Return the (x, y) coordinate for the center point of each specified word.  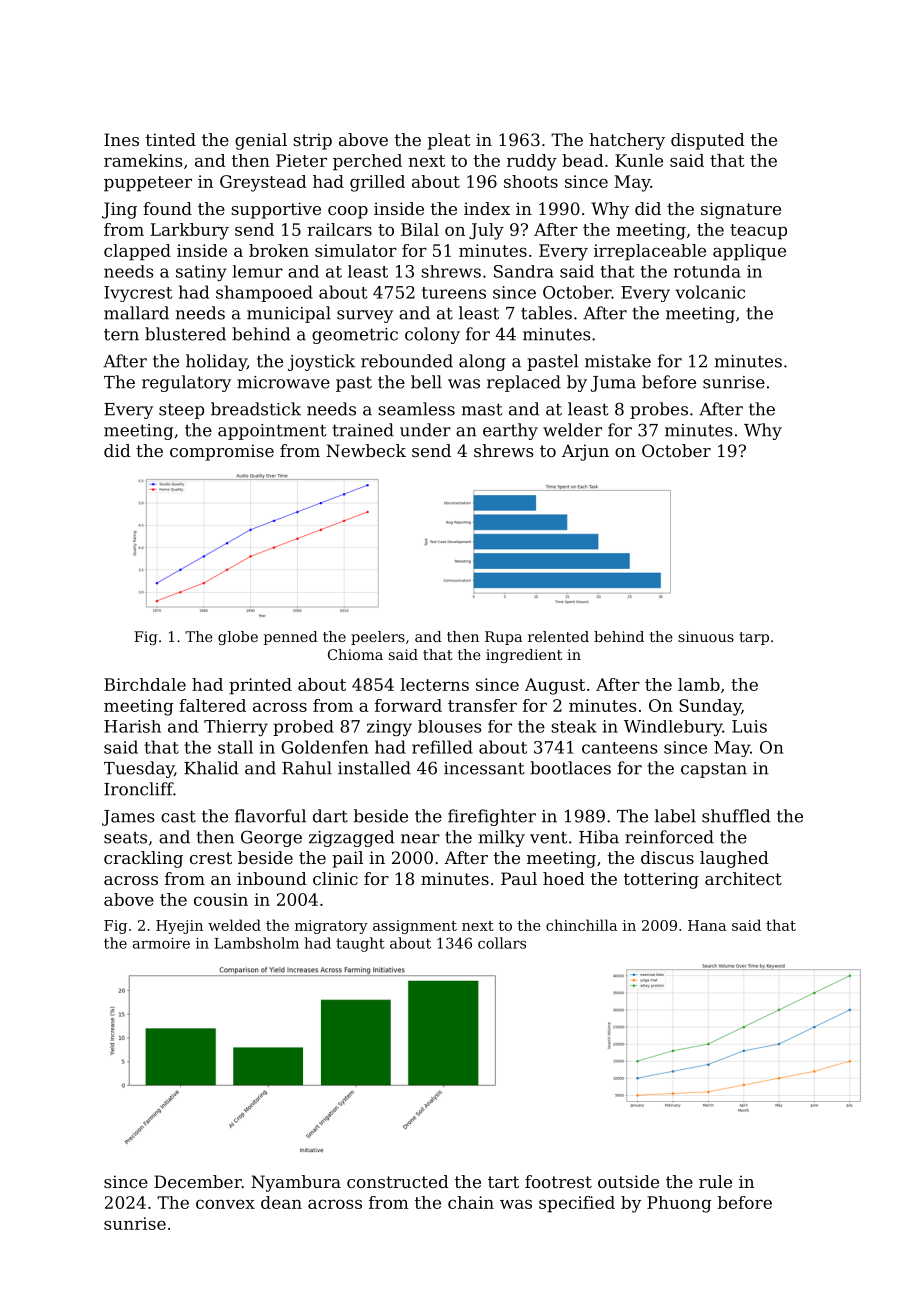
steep (181, 411)
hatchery (627, 141)
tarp (754, 638)
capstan (714, 770)
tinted (171, 139)
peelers (378, 638)
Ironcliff (138, 789)
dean (281, 1202)
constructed (398, 1181)
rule (715, 1181)
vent (548, 837)
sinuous (706, 636)
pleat (449, 141)
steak (574, 726)
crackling (143, 859)
